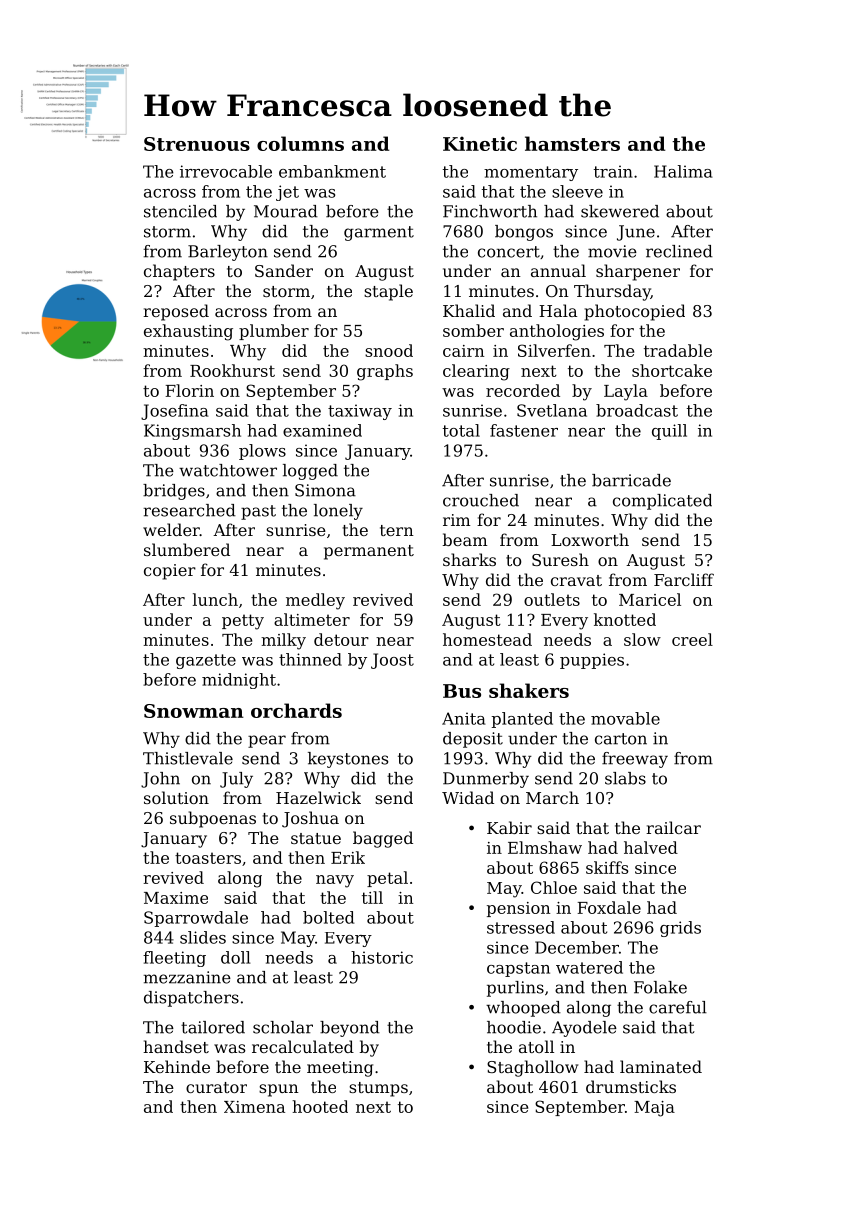 This document has height=1215, width=856. I want to click on embankment, so click(332, 171).
